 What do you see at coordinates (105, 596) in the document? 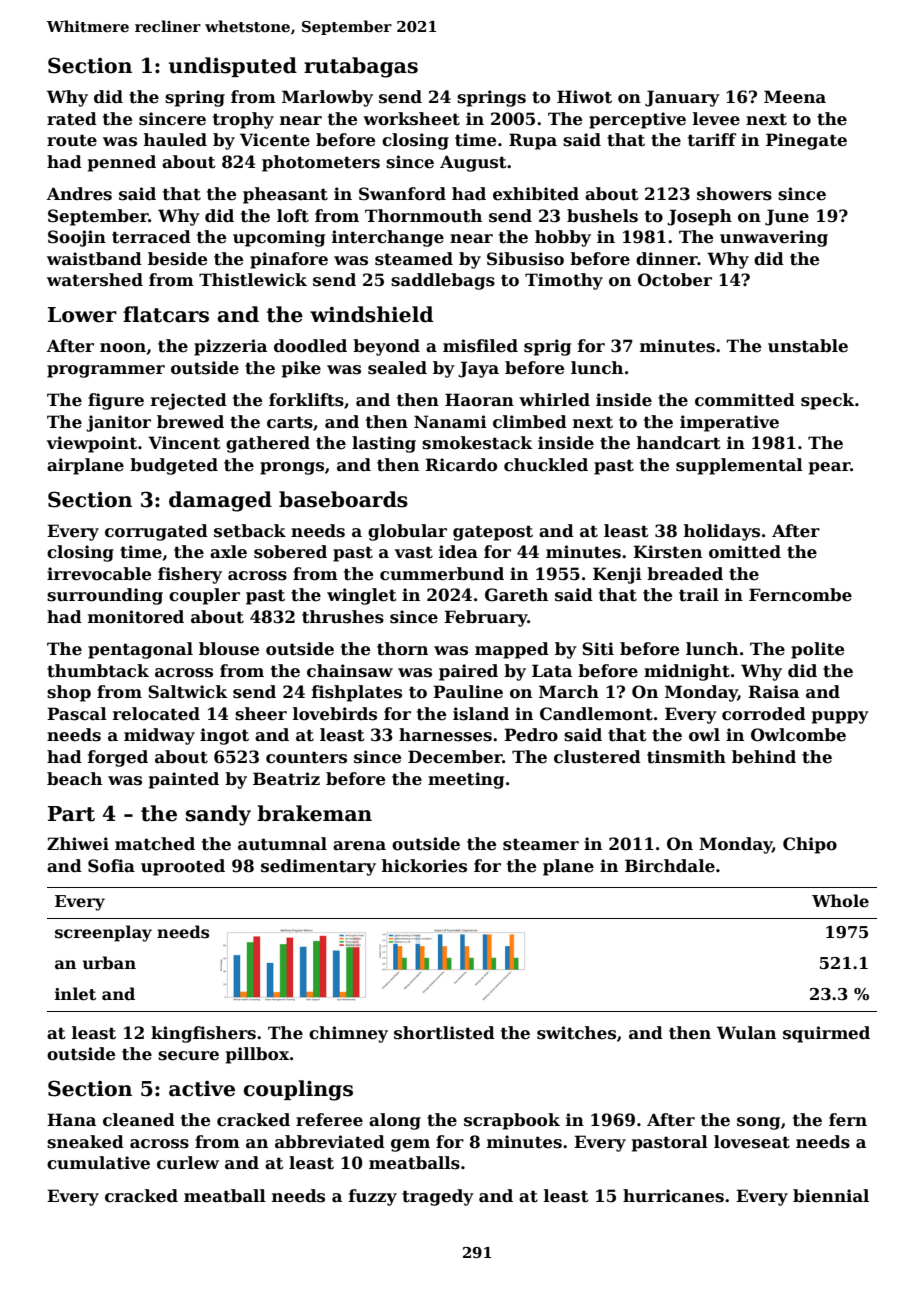
I see `surrounding` at bounding box center [105, 596].
